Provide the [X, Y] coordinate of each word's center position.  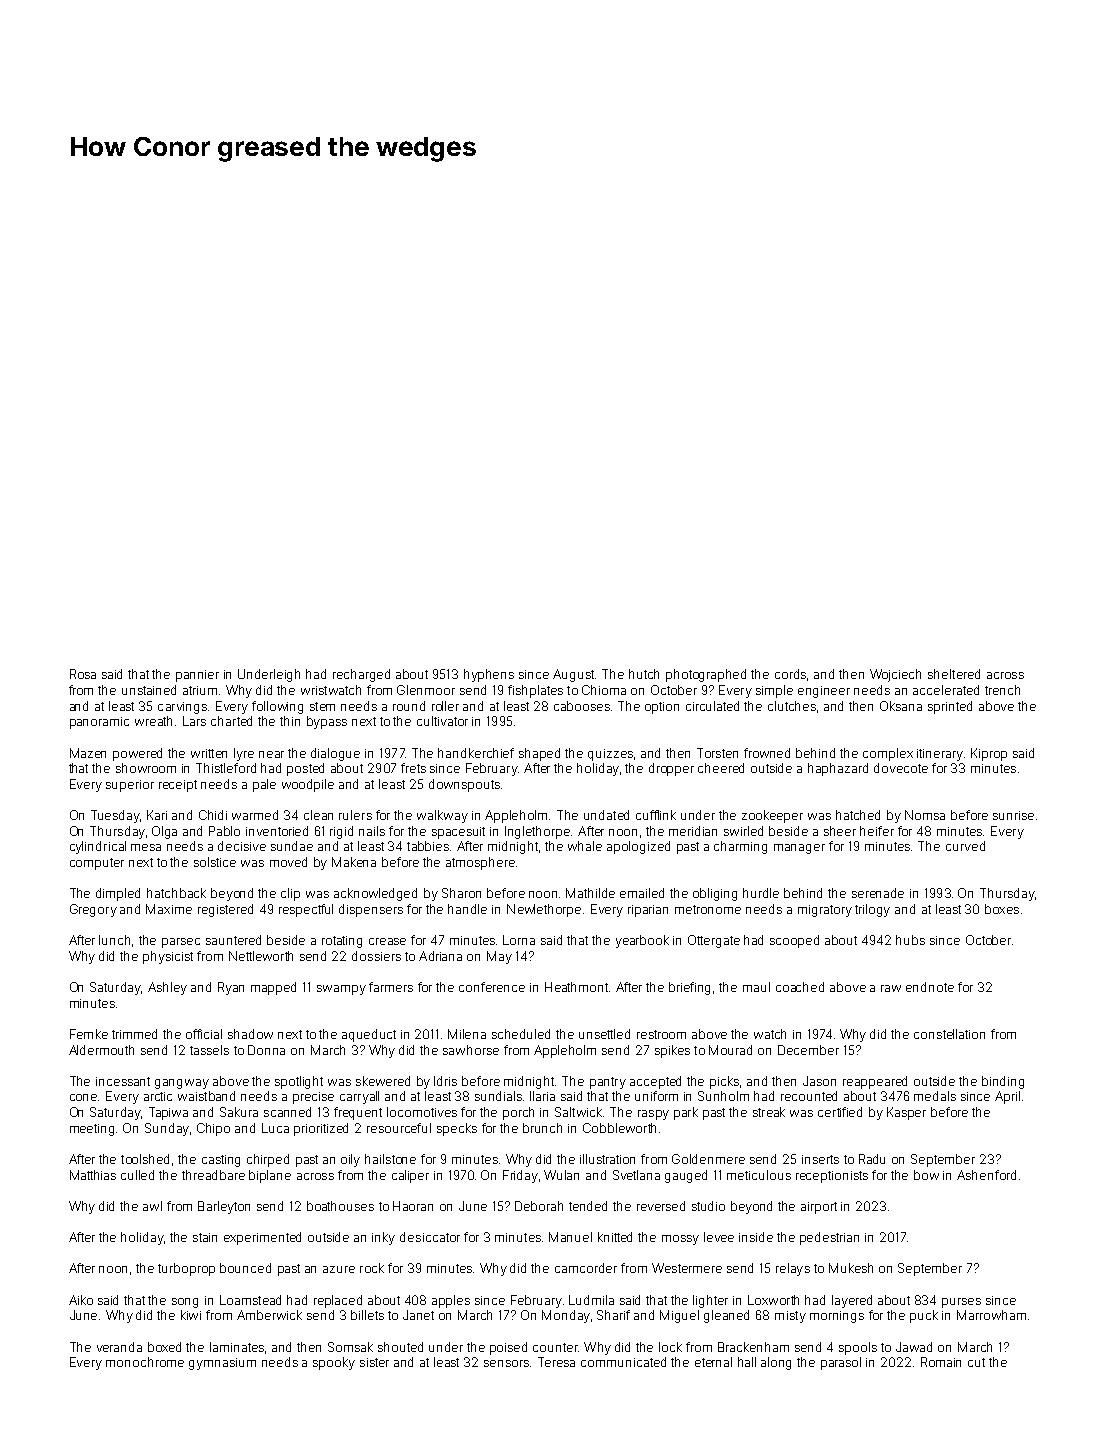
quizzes [610, 755]
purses [961, 1303]
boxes [1002, 909]
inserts [820, 1159]
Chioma [604, 690]
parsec [181, 943]
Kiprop [989, 754]
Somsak [350, 1347]
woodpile [308, 785]
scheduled [521, 1034]
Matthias [93, 1175]
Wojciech [895, 675]
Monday [566, 1316]
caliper [410, 1176]
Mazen [88, 753]
